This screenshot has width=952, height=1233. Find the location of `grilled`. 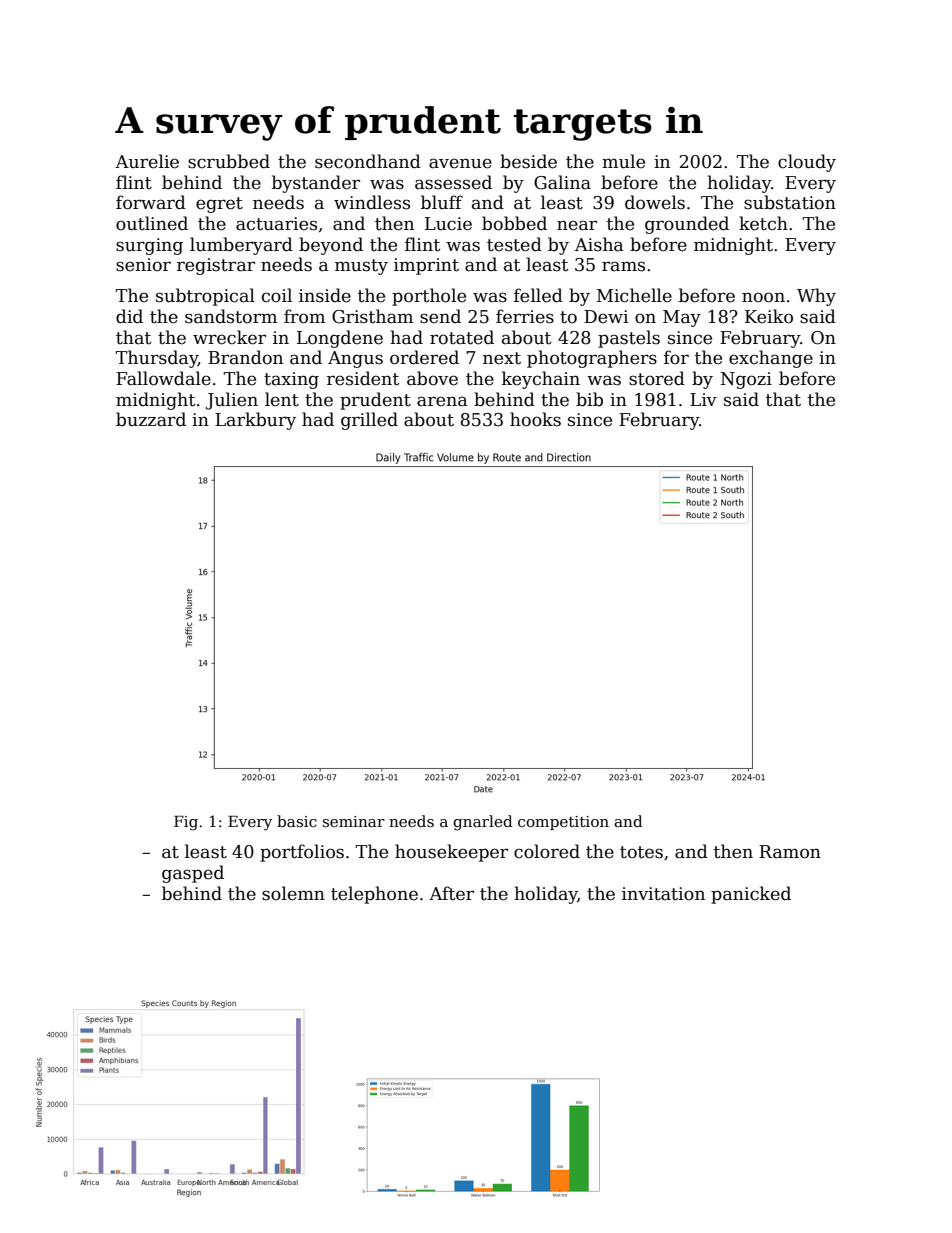

grilled is located at coordinates (369, 421).
